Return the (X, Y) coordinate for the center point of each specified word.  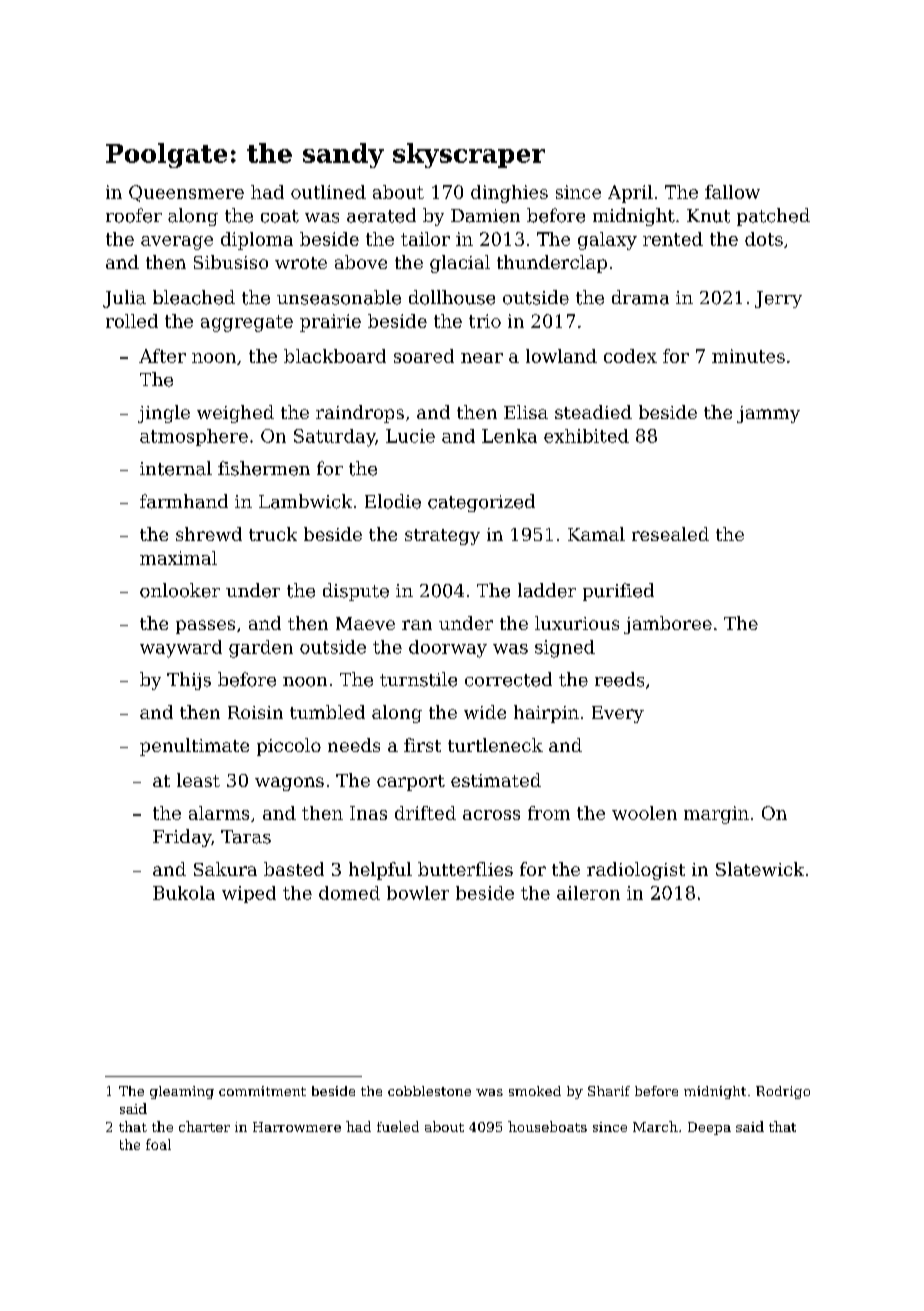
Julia (124, 299)
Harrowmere (297, 1127)
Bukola (184, 893)
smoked (535, 1091)
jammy (768, 414)
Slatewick (760, 869)
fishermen (264, 468)
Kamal (596, 534)
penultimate (194, 747)
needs (354, 745)
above (361, 262)
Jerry (778, 299)
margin (716, 815)
